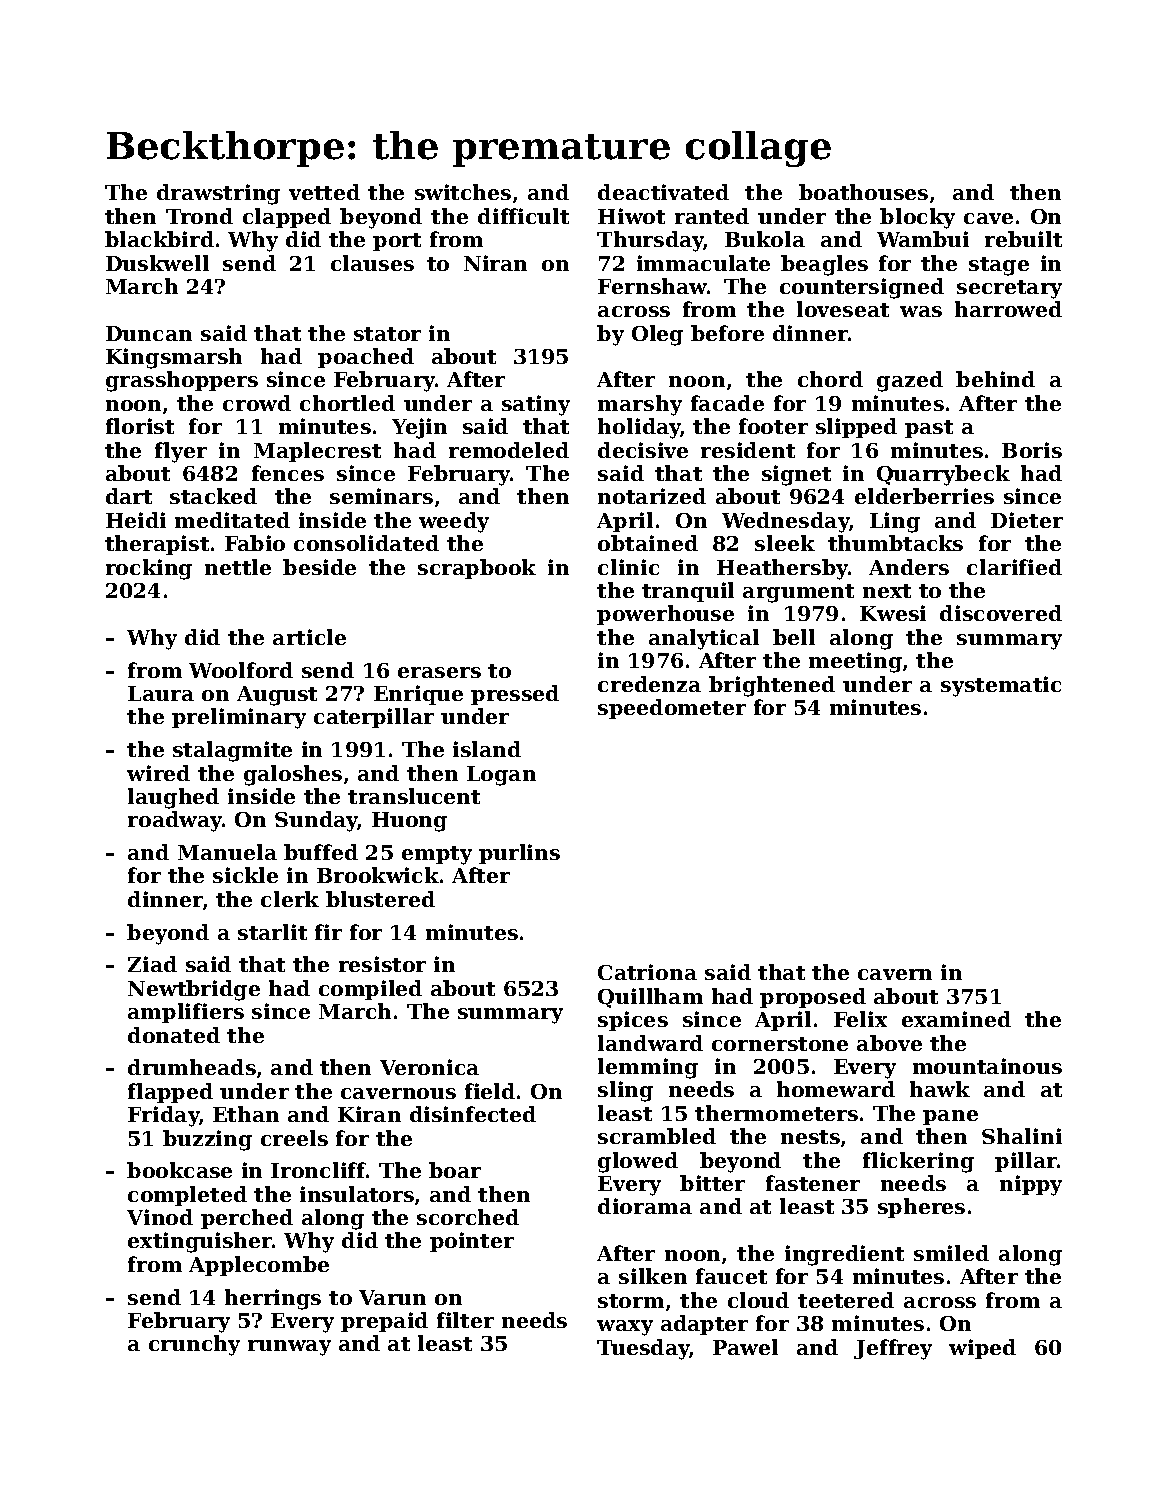  Describe the element at coordinates (200, 1242) in the screenshot. I see `extinguisher` at that location.
